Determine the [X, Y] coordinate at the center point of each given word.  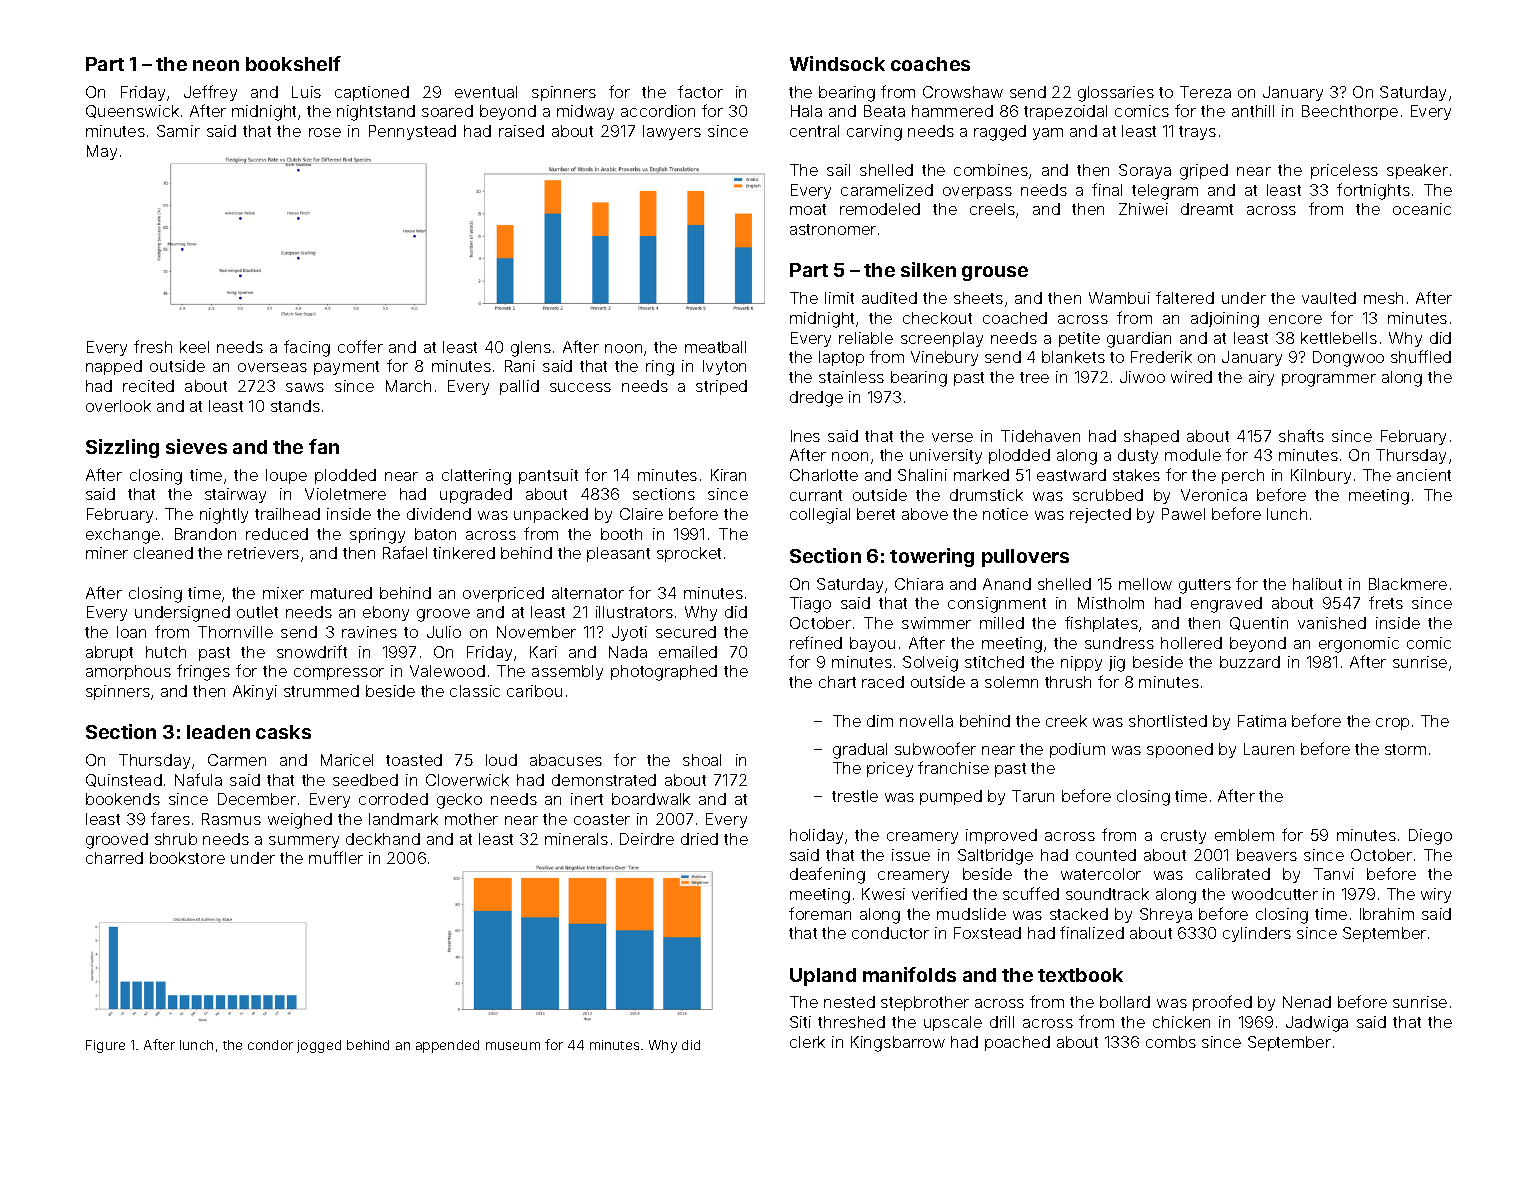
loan [131, 632]
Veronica [1214, 495]
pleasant [618, 554]
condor [270, 1045]
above [925, 514]
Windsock [837, 63]
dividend [439, 514]
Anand [1007, 584]
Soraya [1145, 171]
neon [216, 65]
